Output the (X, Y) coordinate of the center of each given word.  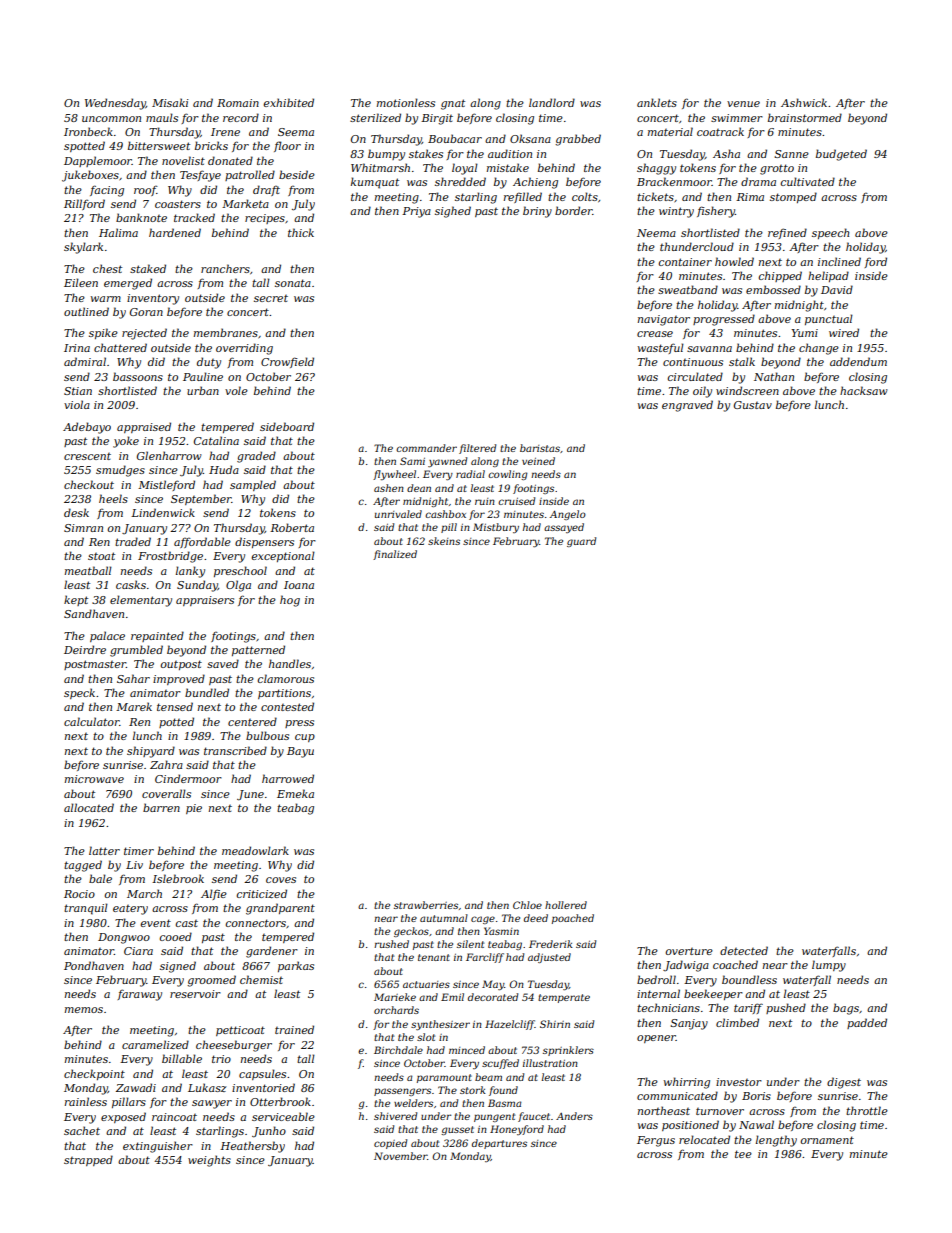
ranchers (225, 268)
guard (581, 542)
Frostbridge (170, 557)
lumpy (829, 966)
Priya (416, 212)
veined (538, 461)
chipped (780, 276)
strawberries (426, 905)
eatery (130, 910)
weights (209, 1161)
